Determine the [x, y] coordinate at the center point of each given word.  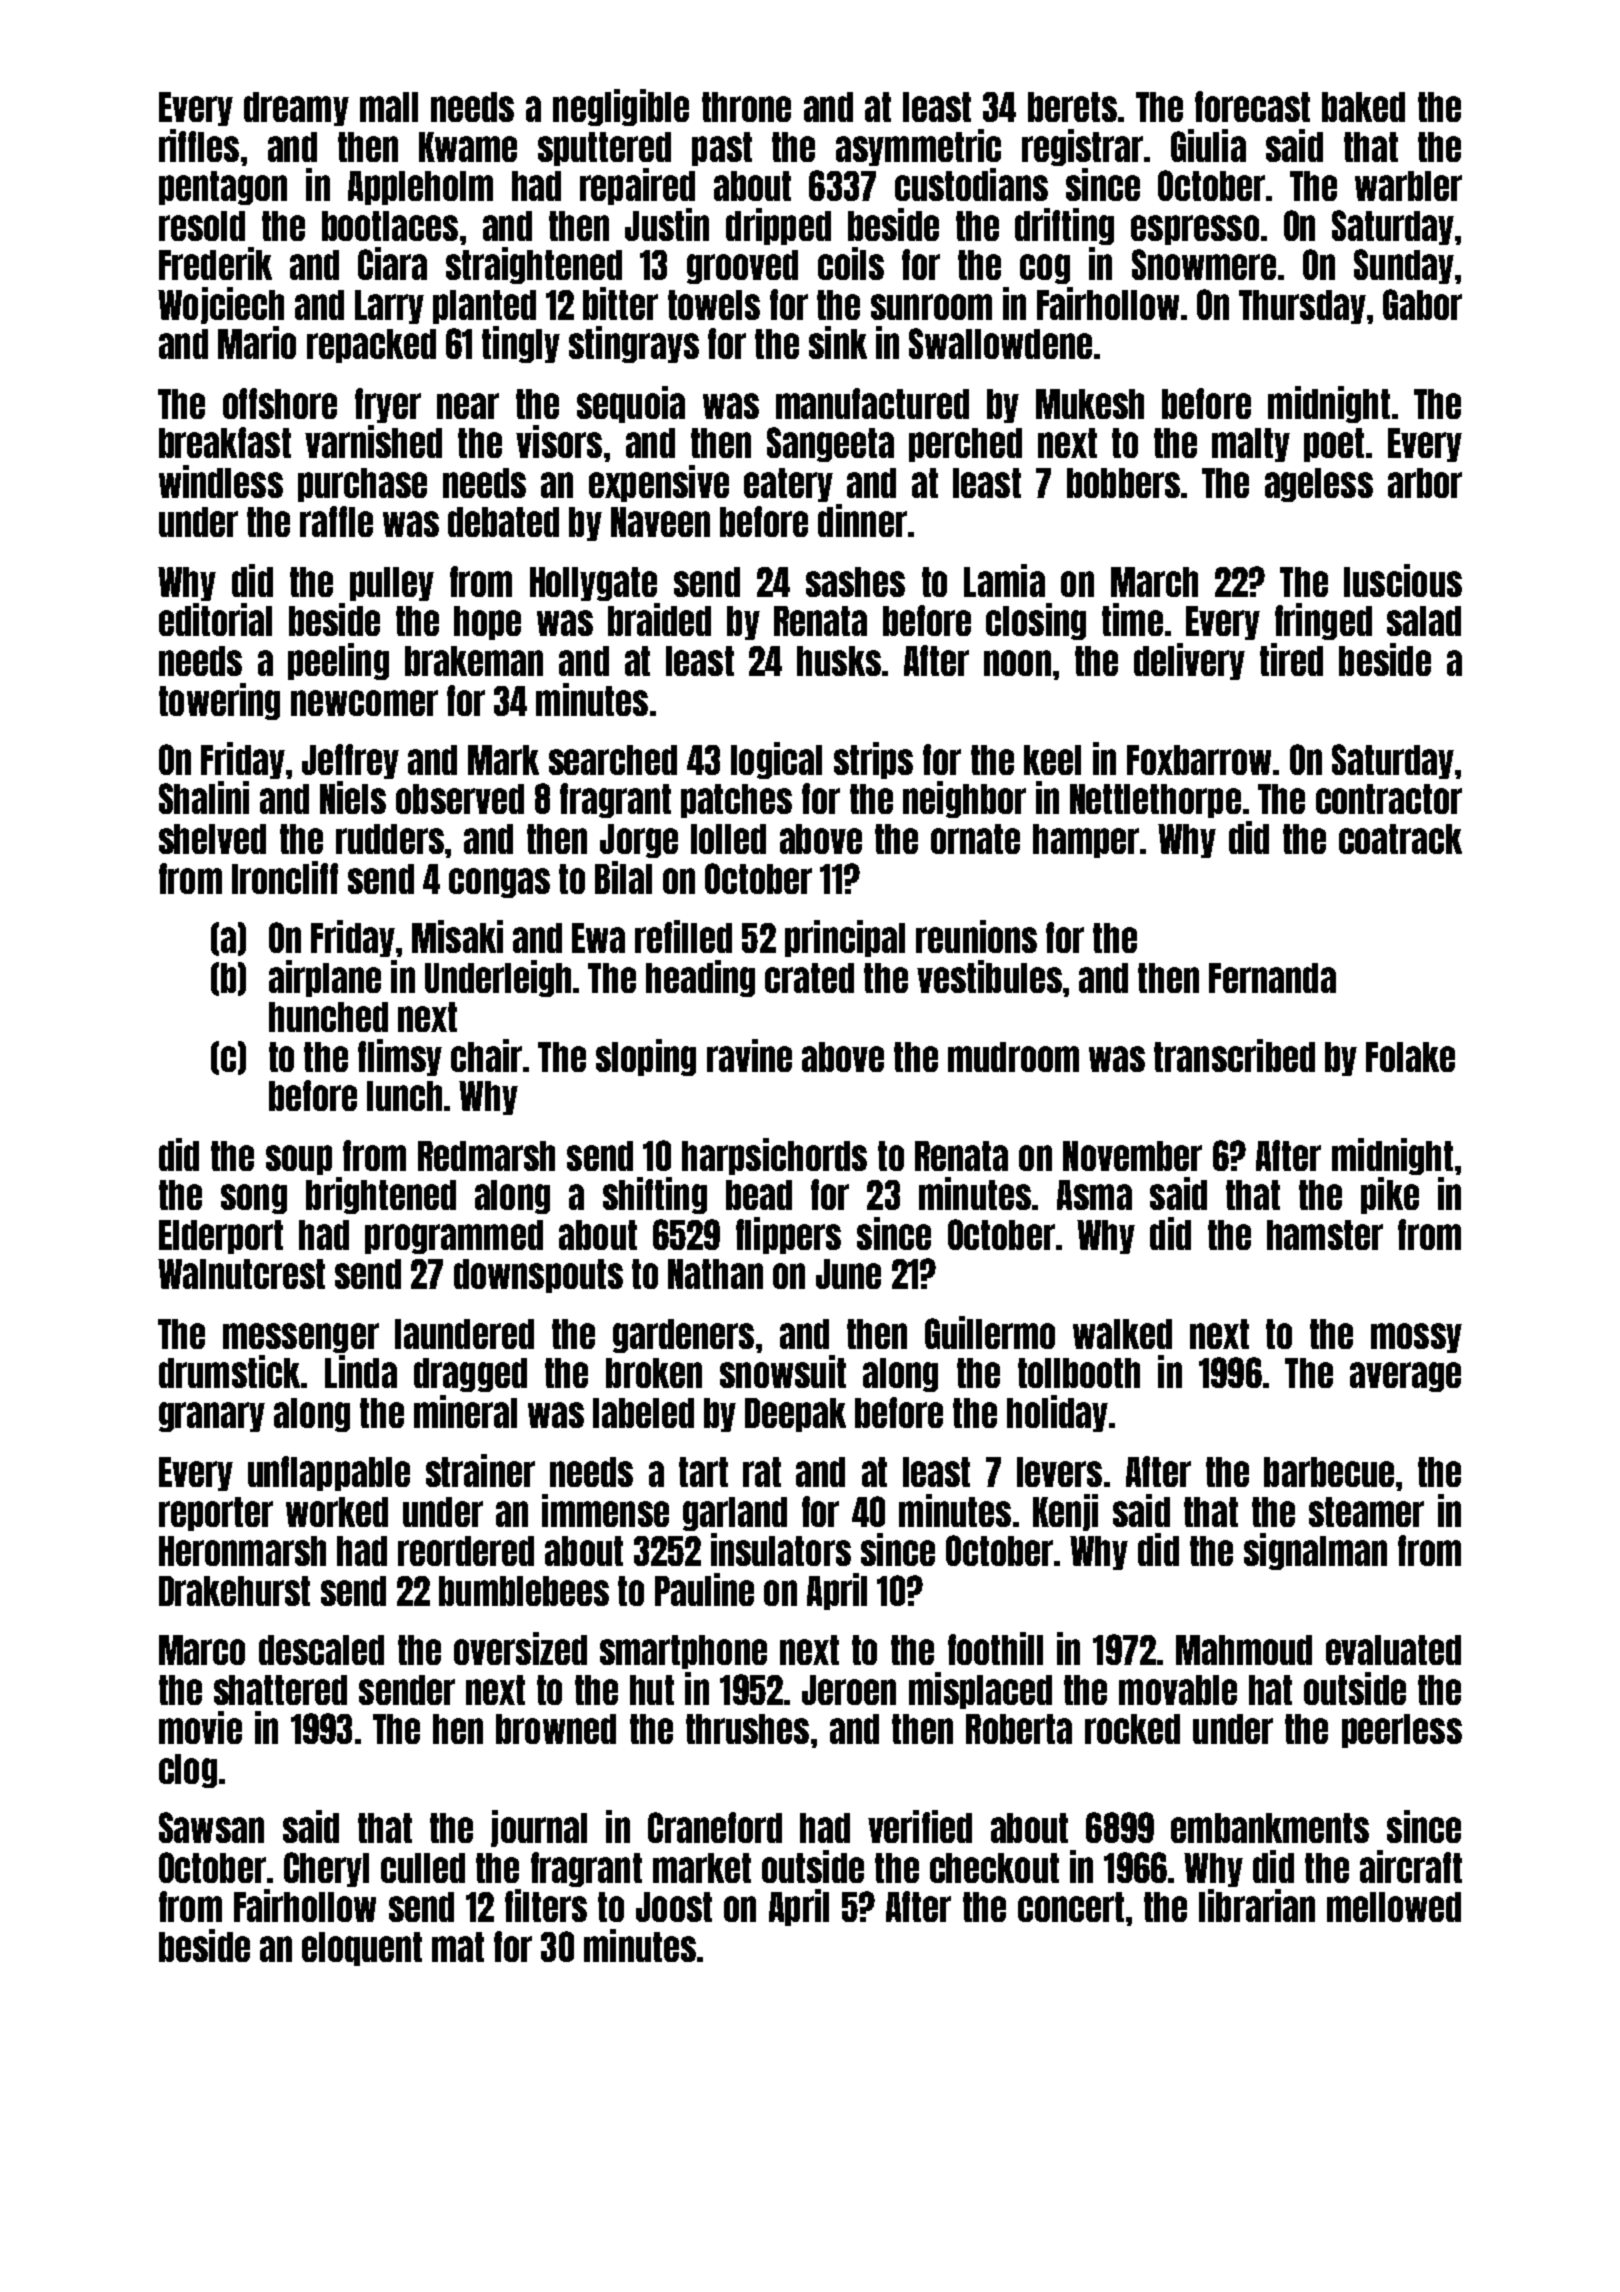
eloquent [362, 1949]
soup [299, 1160]
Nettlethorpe [1155, 801]
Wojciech [221, 305]
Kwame [468, 147]
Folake [1410, 1057]
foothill [995, 1648]
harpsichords [774, 1156]
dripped [778, 226]
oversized [520, 1648]
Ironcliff [285, 877]
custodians [971, 184]
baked [1363, 107]
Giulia [1208, 145]
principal [845, 938]
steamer [1366, 1512]
